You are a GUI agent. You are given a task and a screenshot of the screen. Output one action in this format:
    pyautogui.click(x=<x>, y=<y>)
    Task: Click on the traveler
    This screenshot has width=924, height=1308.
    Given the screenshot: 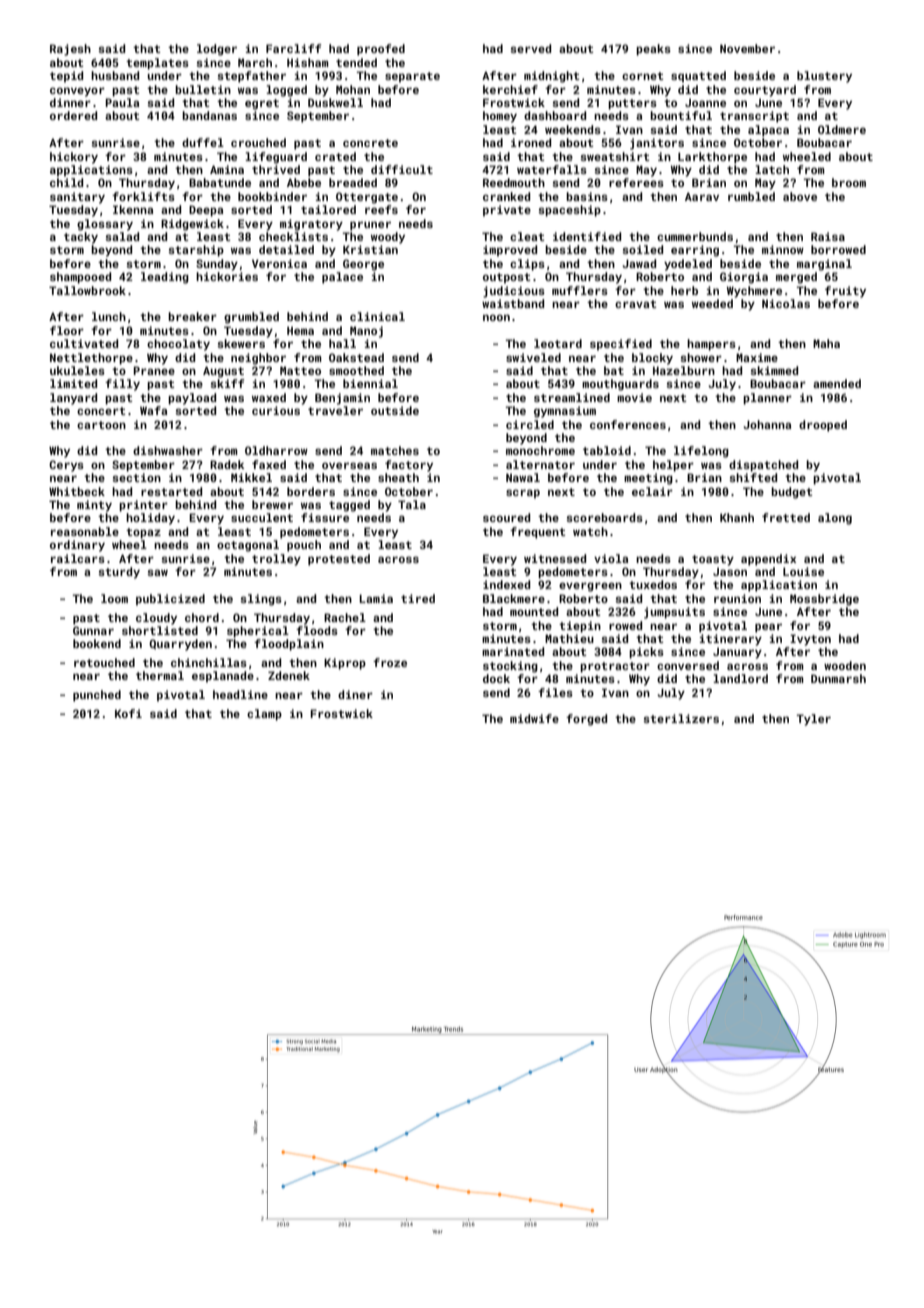 What is the action you would take?
    pyautogui.click(x=335, y=410)
